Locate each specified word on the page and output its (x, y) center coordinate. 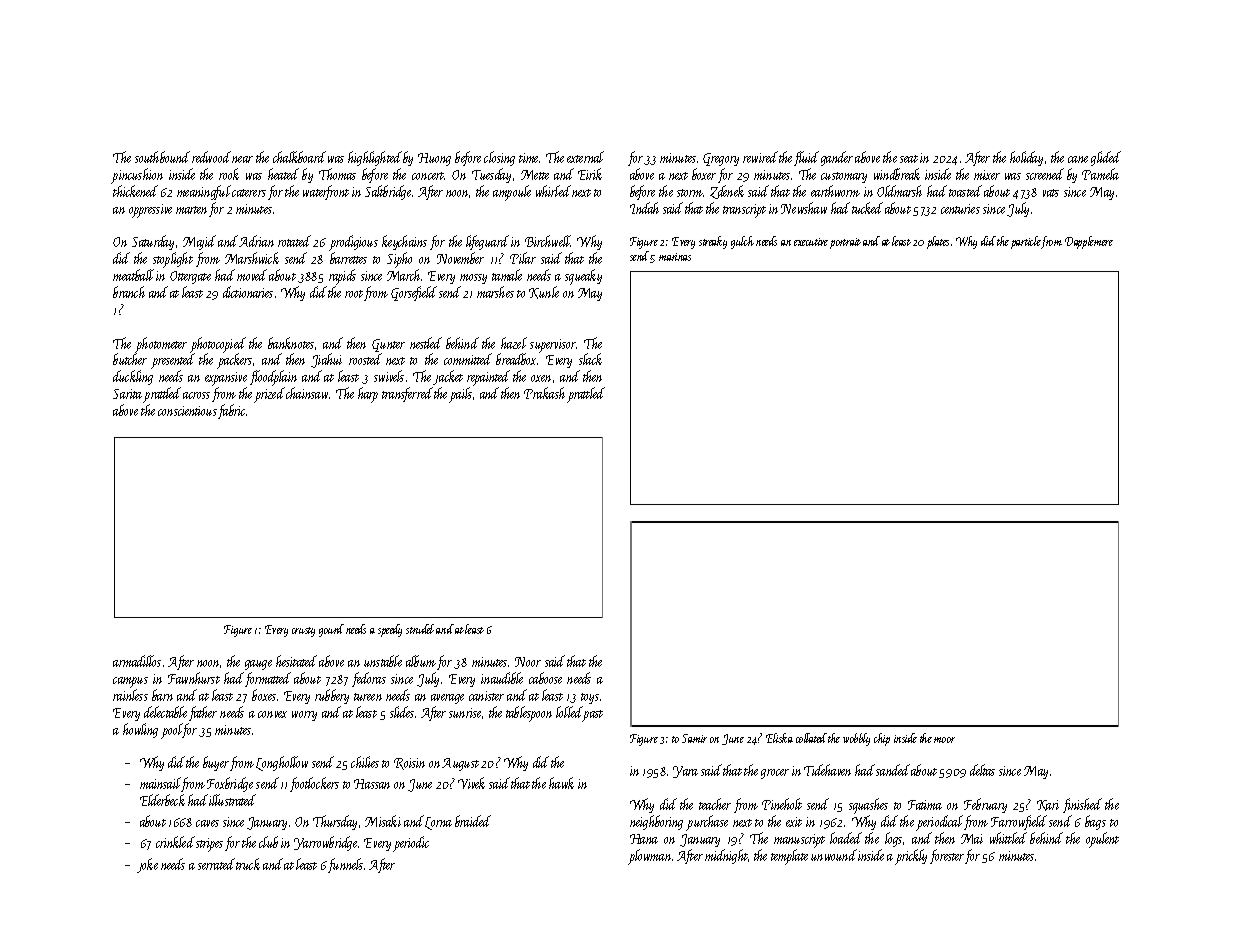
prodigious (353, 243)
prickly (911, 857)
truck (248, 864)
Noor (528, 662)
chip (882, 739)
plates (938, 242)
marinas (675, 257)
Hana (644, 839)
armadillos (137, 661)
